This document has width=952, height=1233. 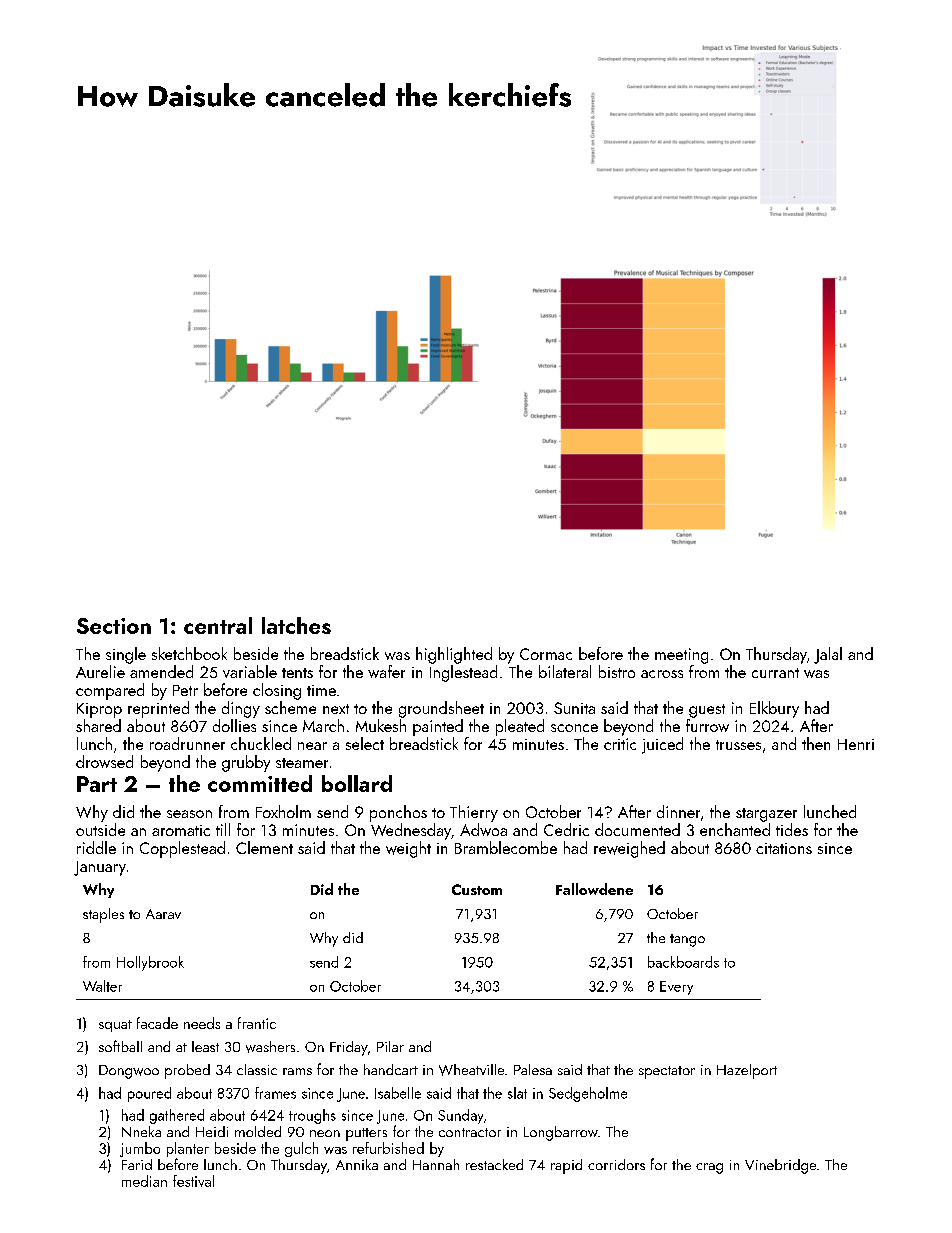 What do you see at coordinates (144, 1181) in the document?
I see `median` at bounding box center [144, 1181].
